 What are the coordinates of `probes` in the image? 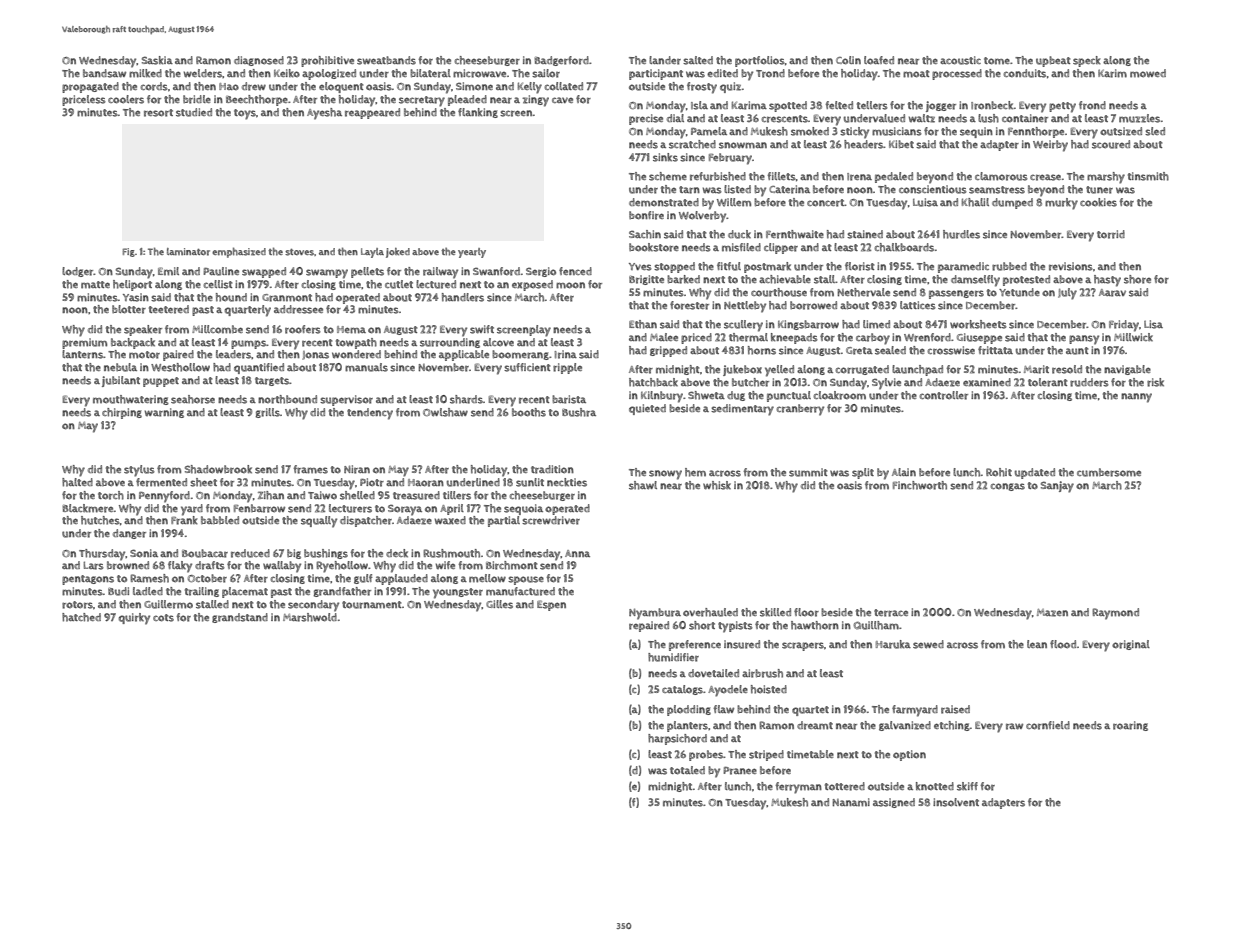 It's located at (706, 755).
